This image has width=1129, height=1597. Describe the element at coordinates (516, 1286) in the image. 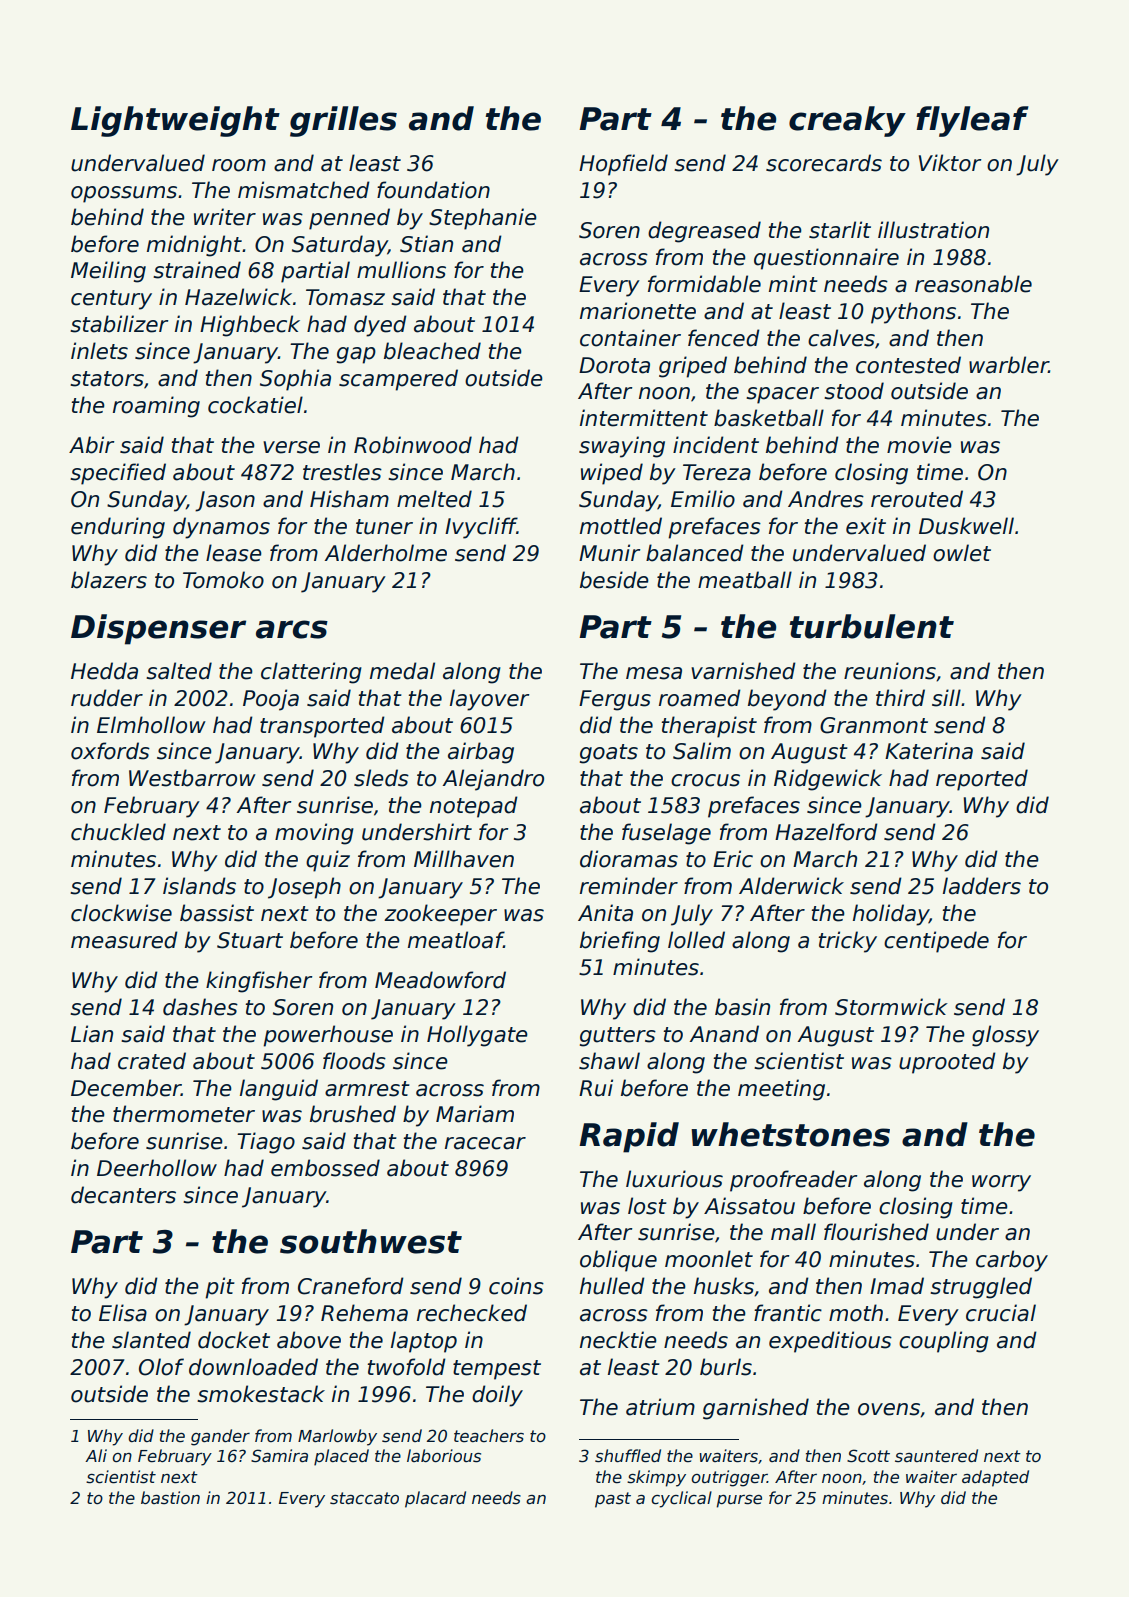

I see `coins` at that location.
